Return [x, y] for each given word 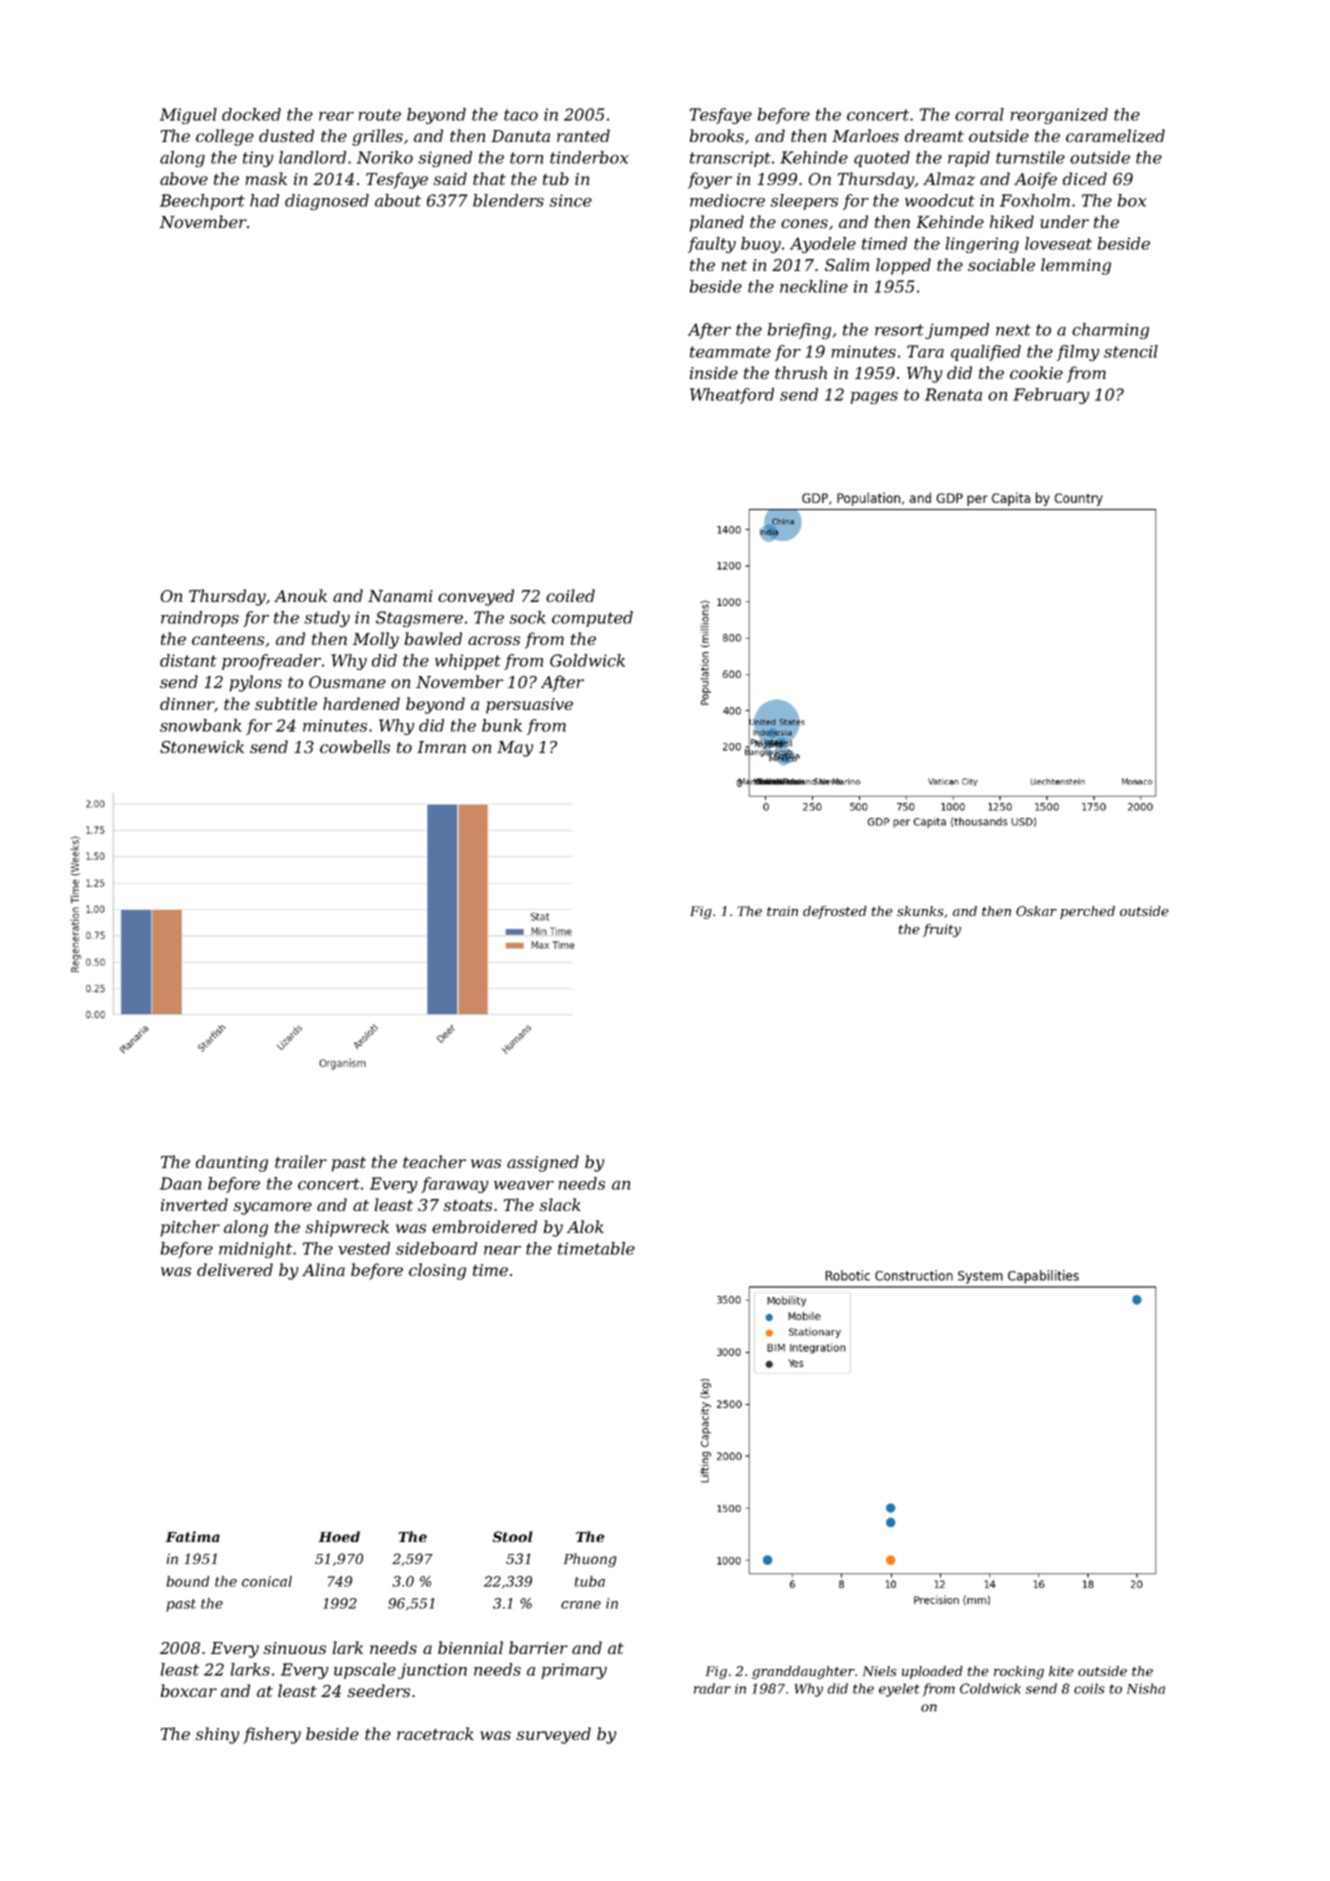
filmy [1078, 353]
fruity [942, 930]
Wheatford [732, 396]
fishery [272, 1735]
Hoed [339, 1536]
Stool [513, 1536]
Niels [880, 1671]
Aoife [1035, 180]
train [782, 911]
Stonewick [202, 746]
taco [521, 115]
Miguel [188, 116]
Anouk [300, 595]
